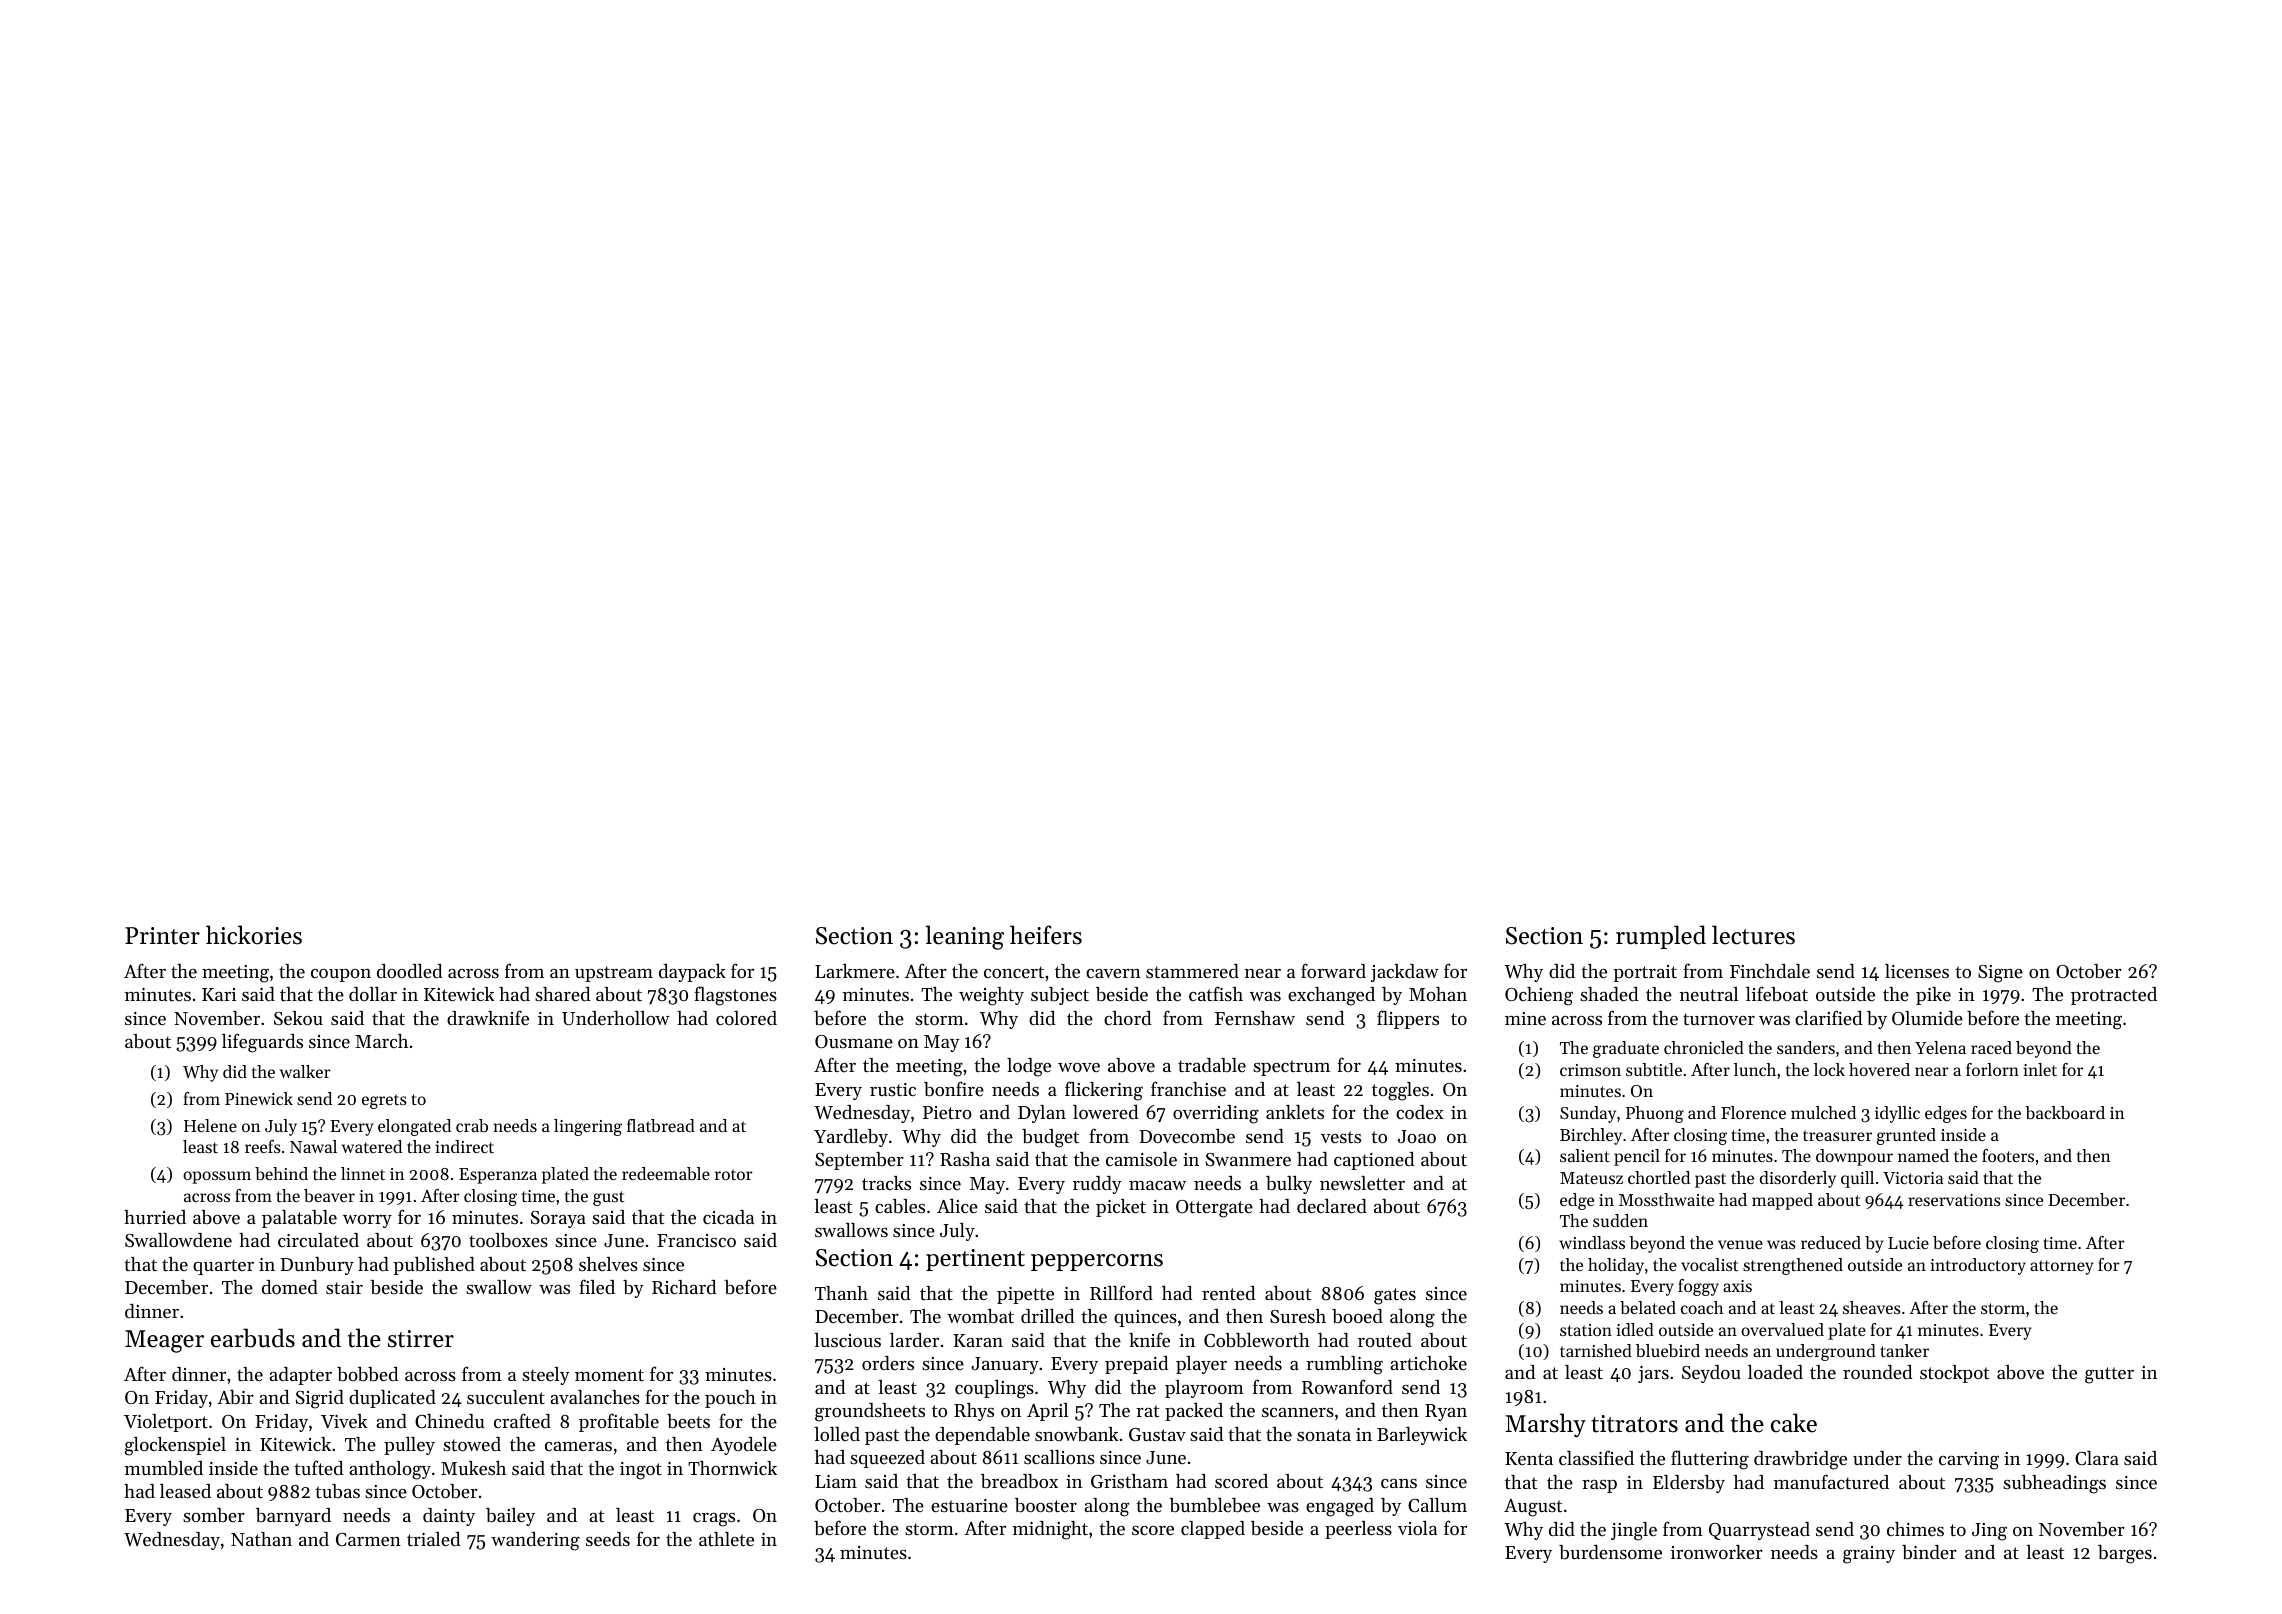 Image resolution: width=2282 pixels, height=1614 pixels. Describe the element at coordinates (337, 1491) in the document. I see `tubas` at that location.
